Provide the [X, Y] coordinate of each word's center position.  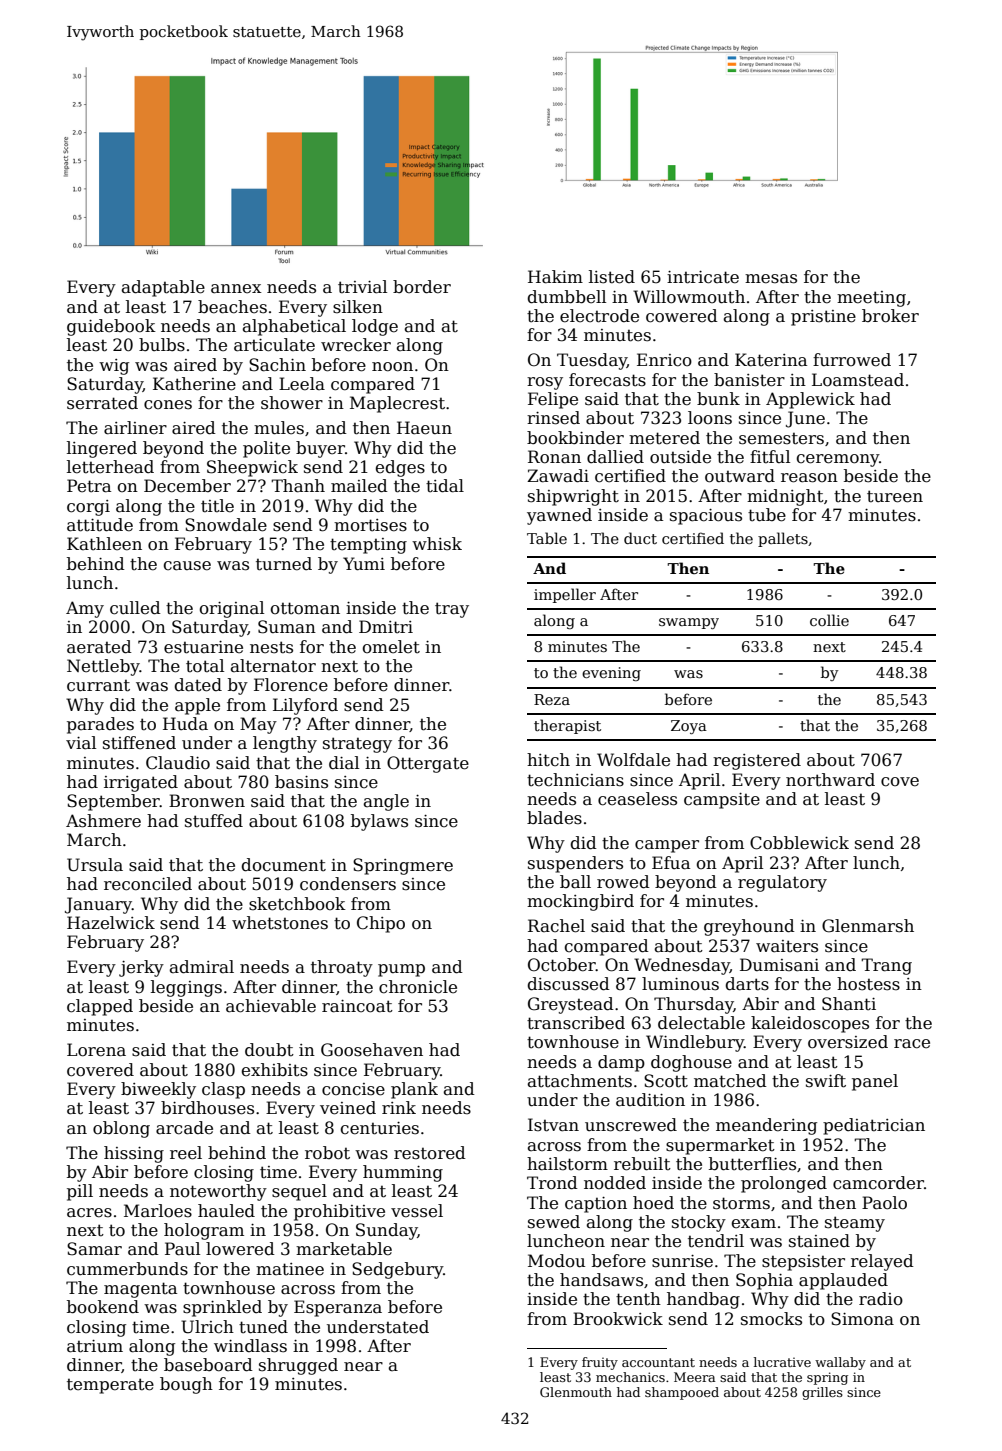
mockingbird [580, 902]
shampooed [682, 1393]
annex [236, 289]
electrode [599, 316]
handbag [703, 1300]
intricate [703, 277]
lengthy [285, 744]
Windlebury [695, 1043]
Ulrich [207, 1327]
